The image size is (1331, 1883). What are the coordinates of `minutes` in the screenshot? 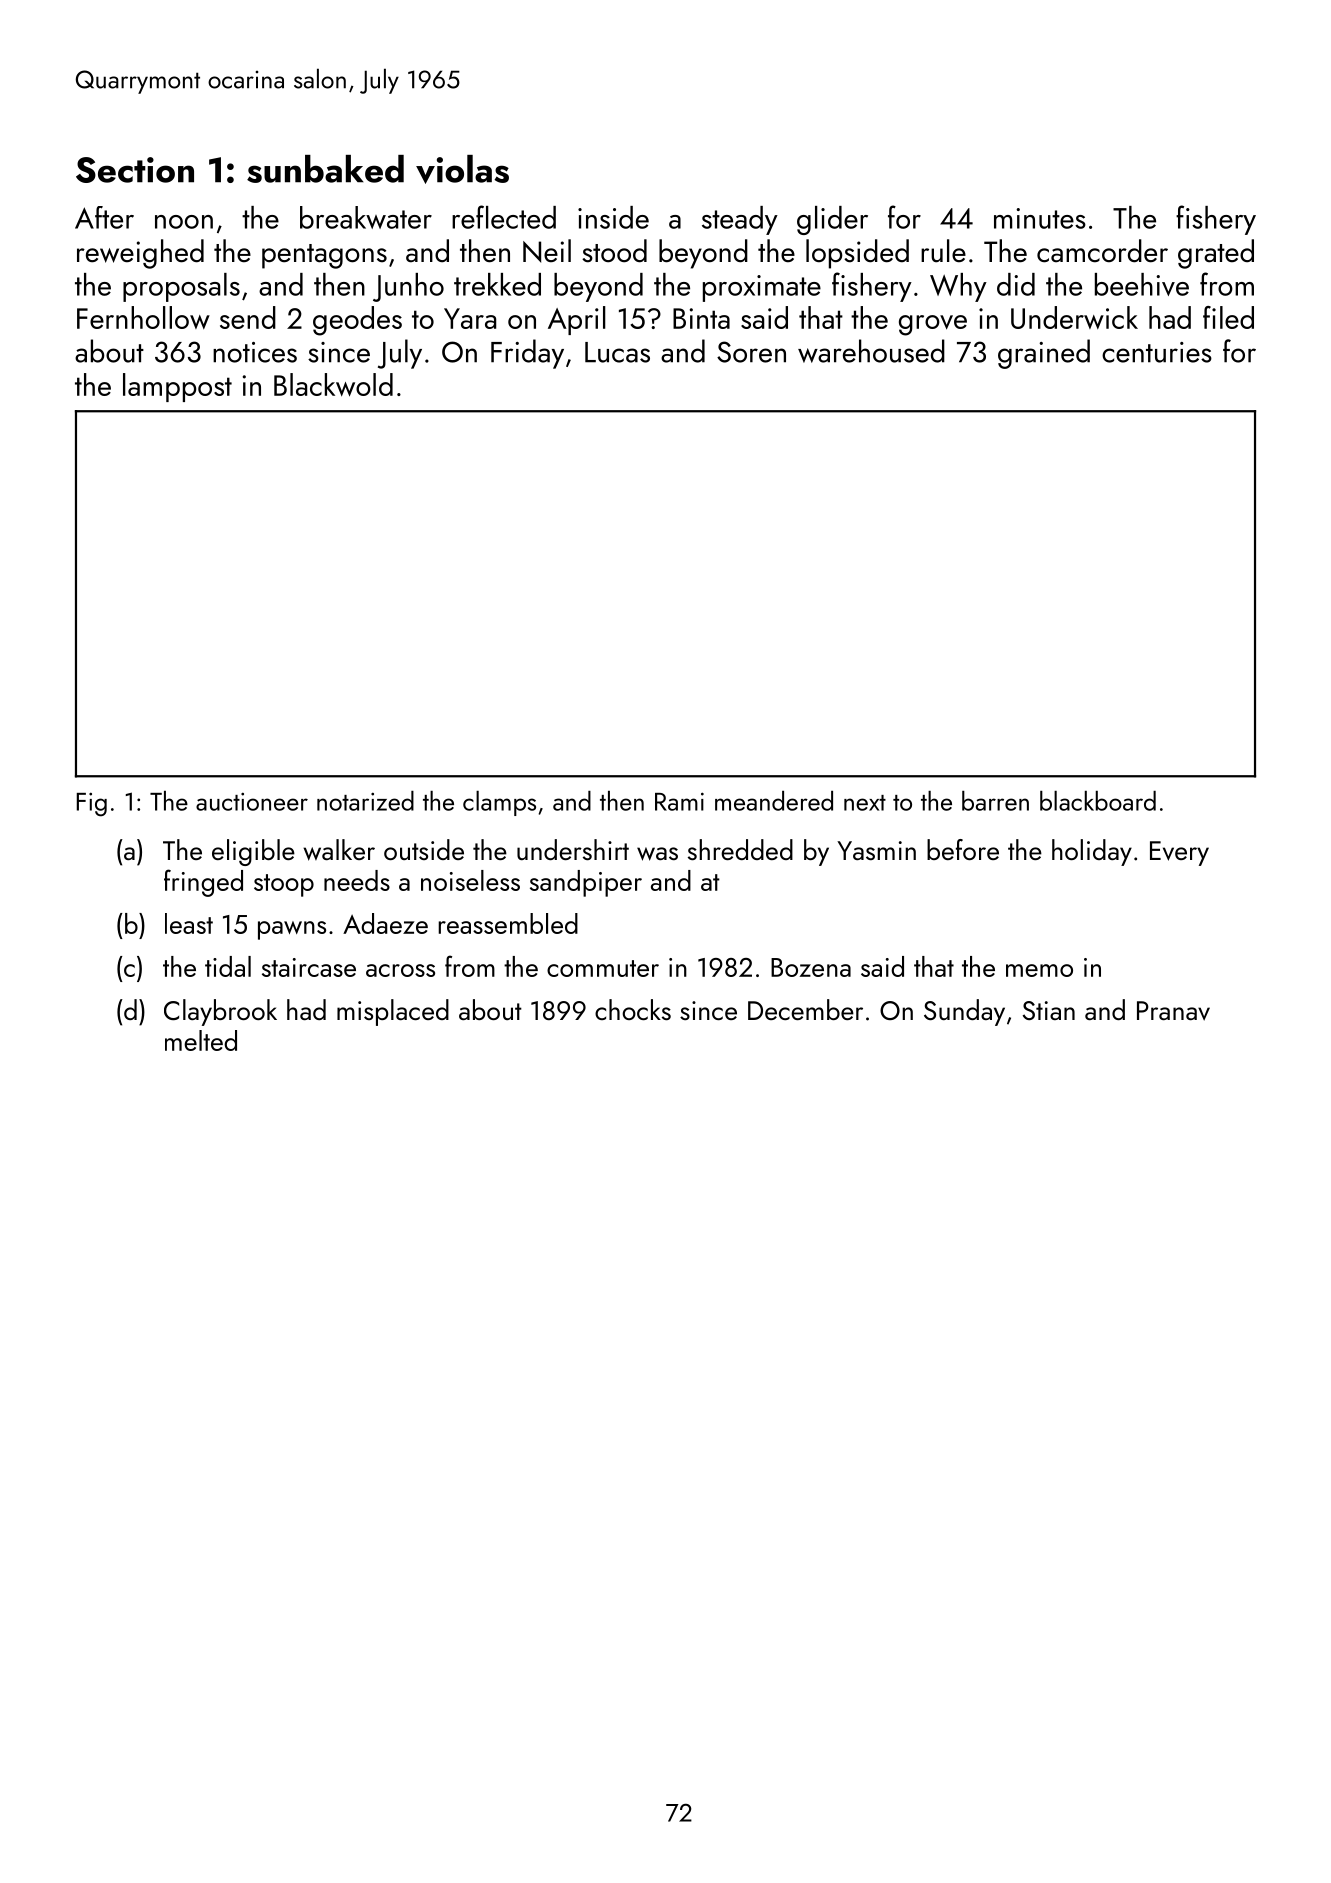 It's located at (1040, 218).
